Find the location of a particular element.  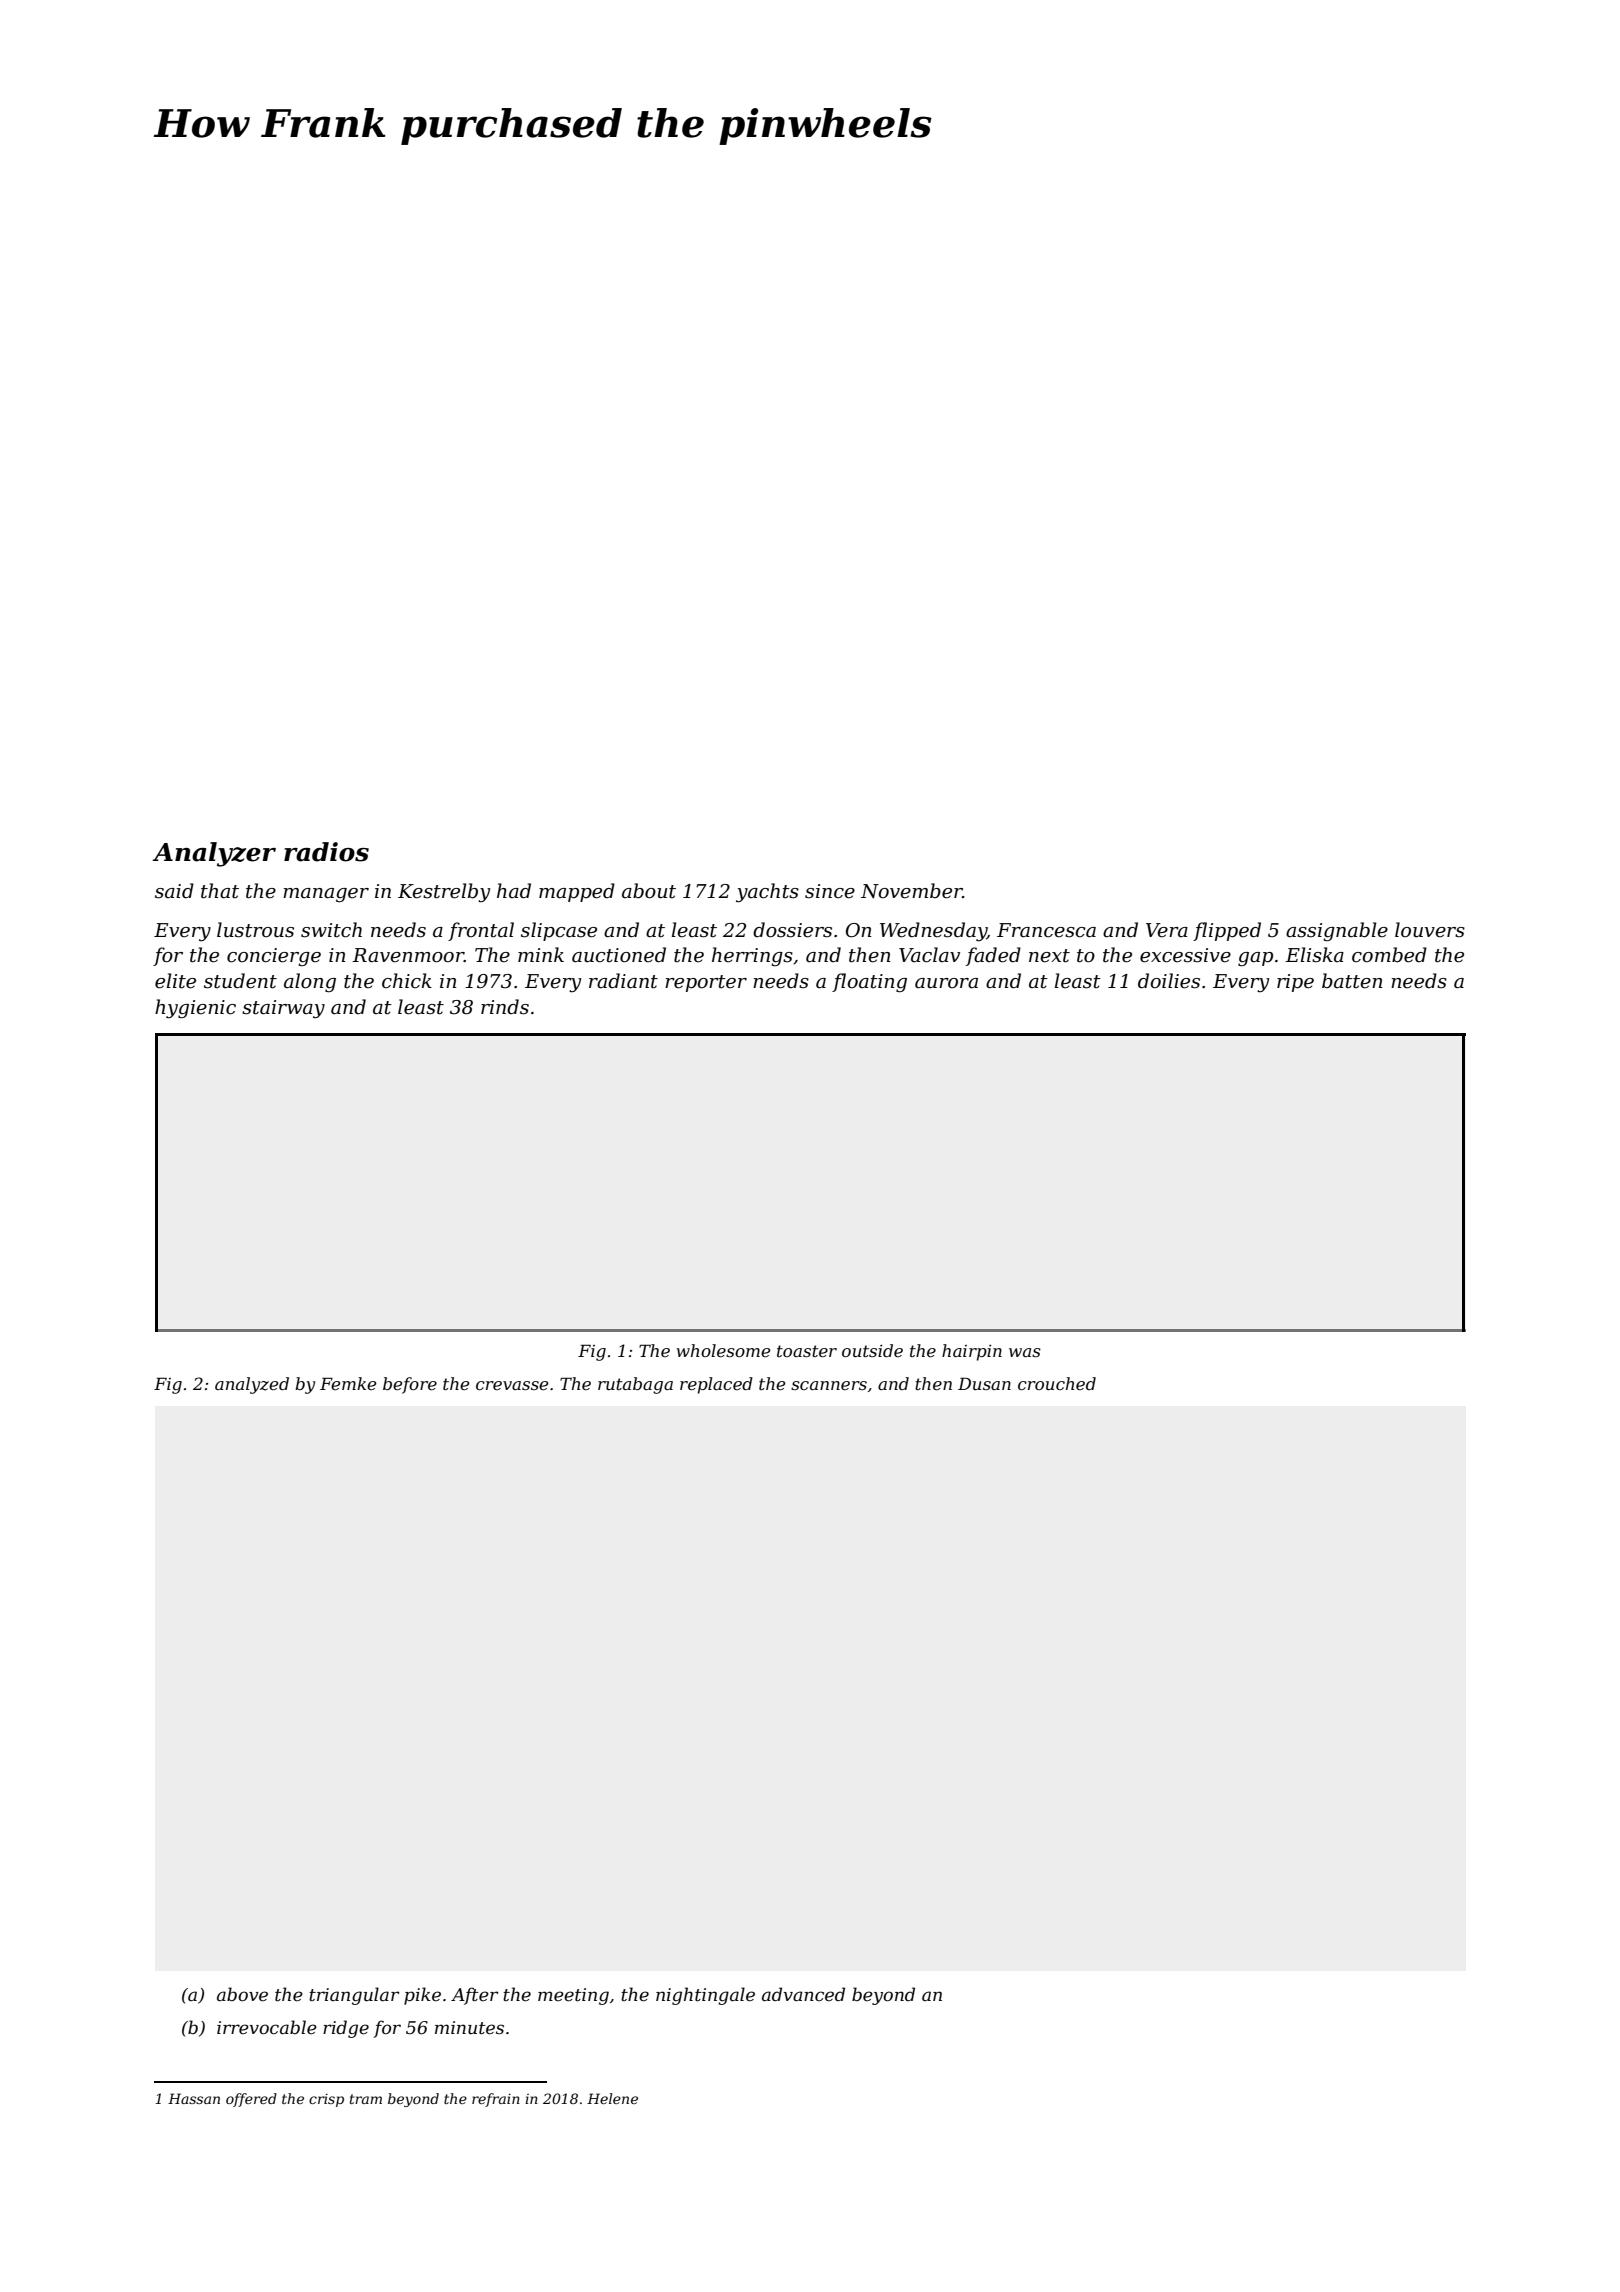

November is located at coordinates (911, 891).
